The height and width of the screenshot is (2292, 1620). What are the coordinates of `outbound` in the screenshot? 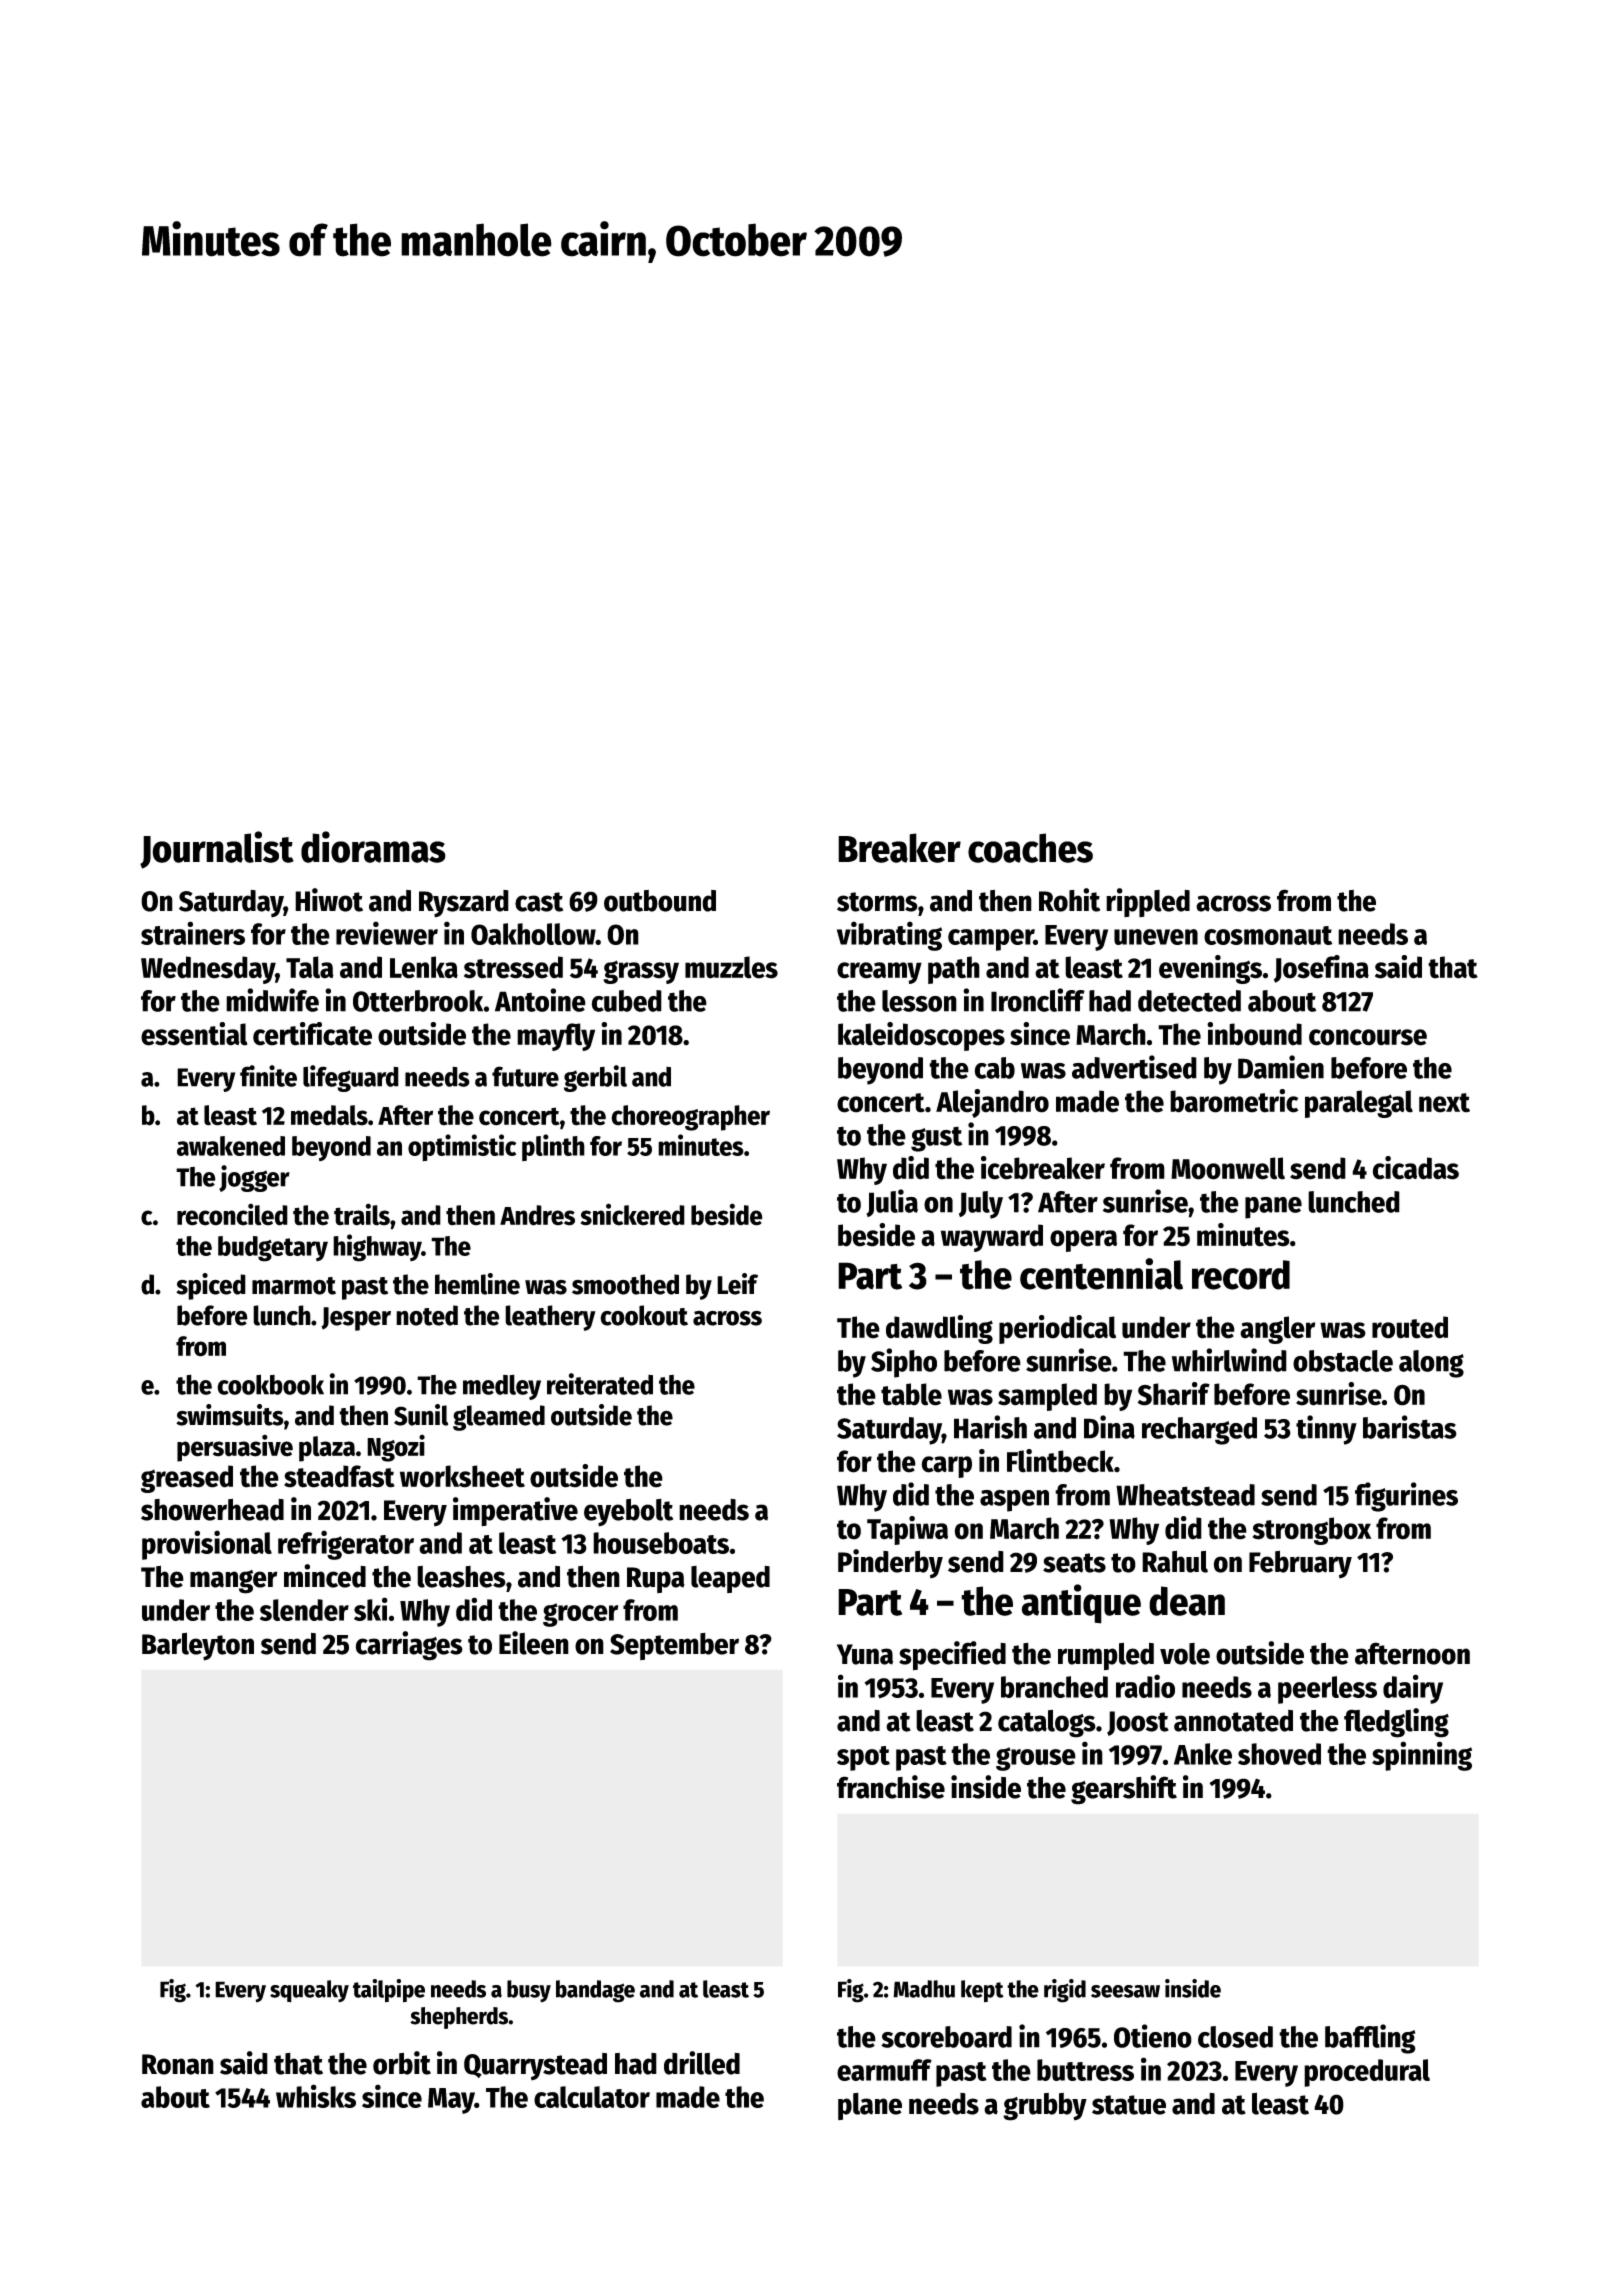 It's located at (660, 901).
